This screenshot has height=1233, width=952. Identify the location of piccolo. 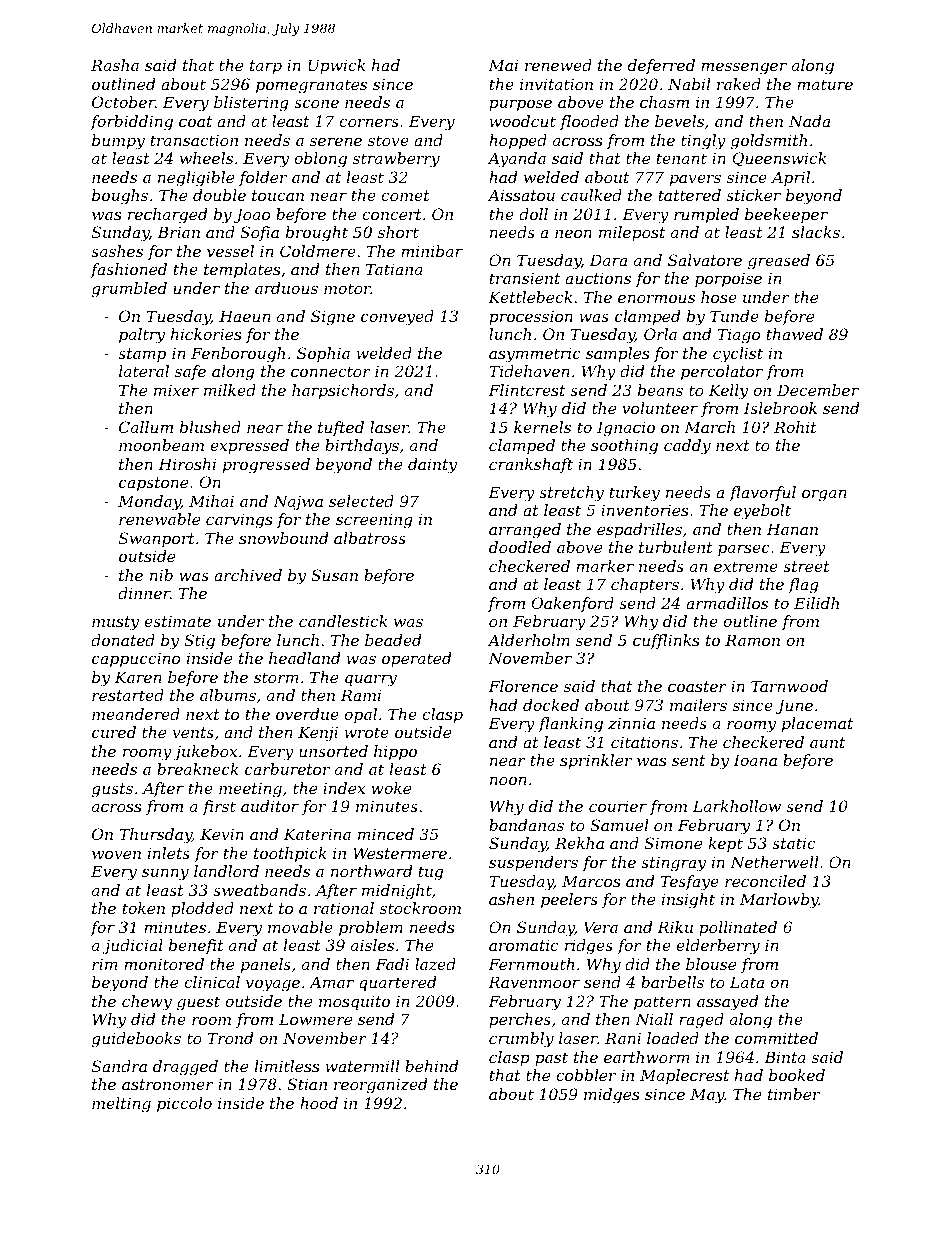
(184, 1104).
